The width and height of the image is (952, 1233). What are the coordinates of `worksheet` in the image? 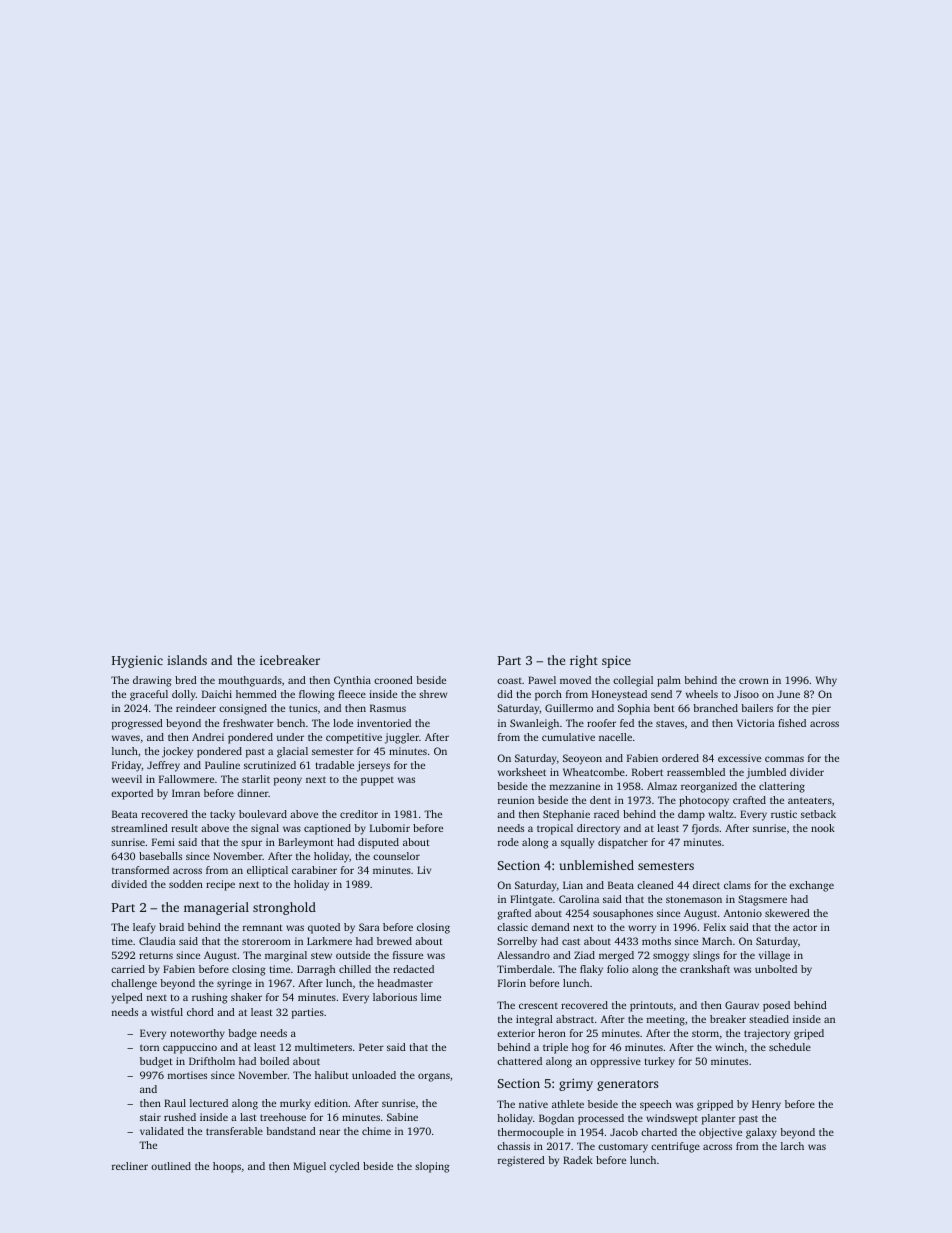 It's located at (522, 772).
